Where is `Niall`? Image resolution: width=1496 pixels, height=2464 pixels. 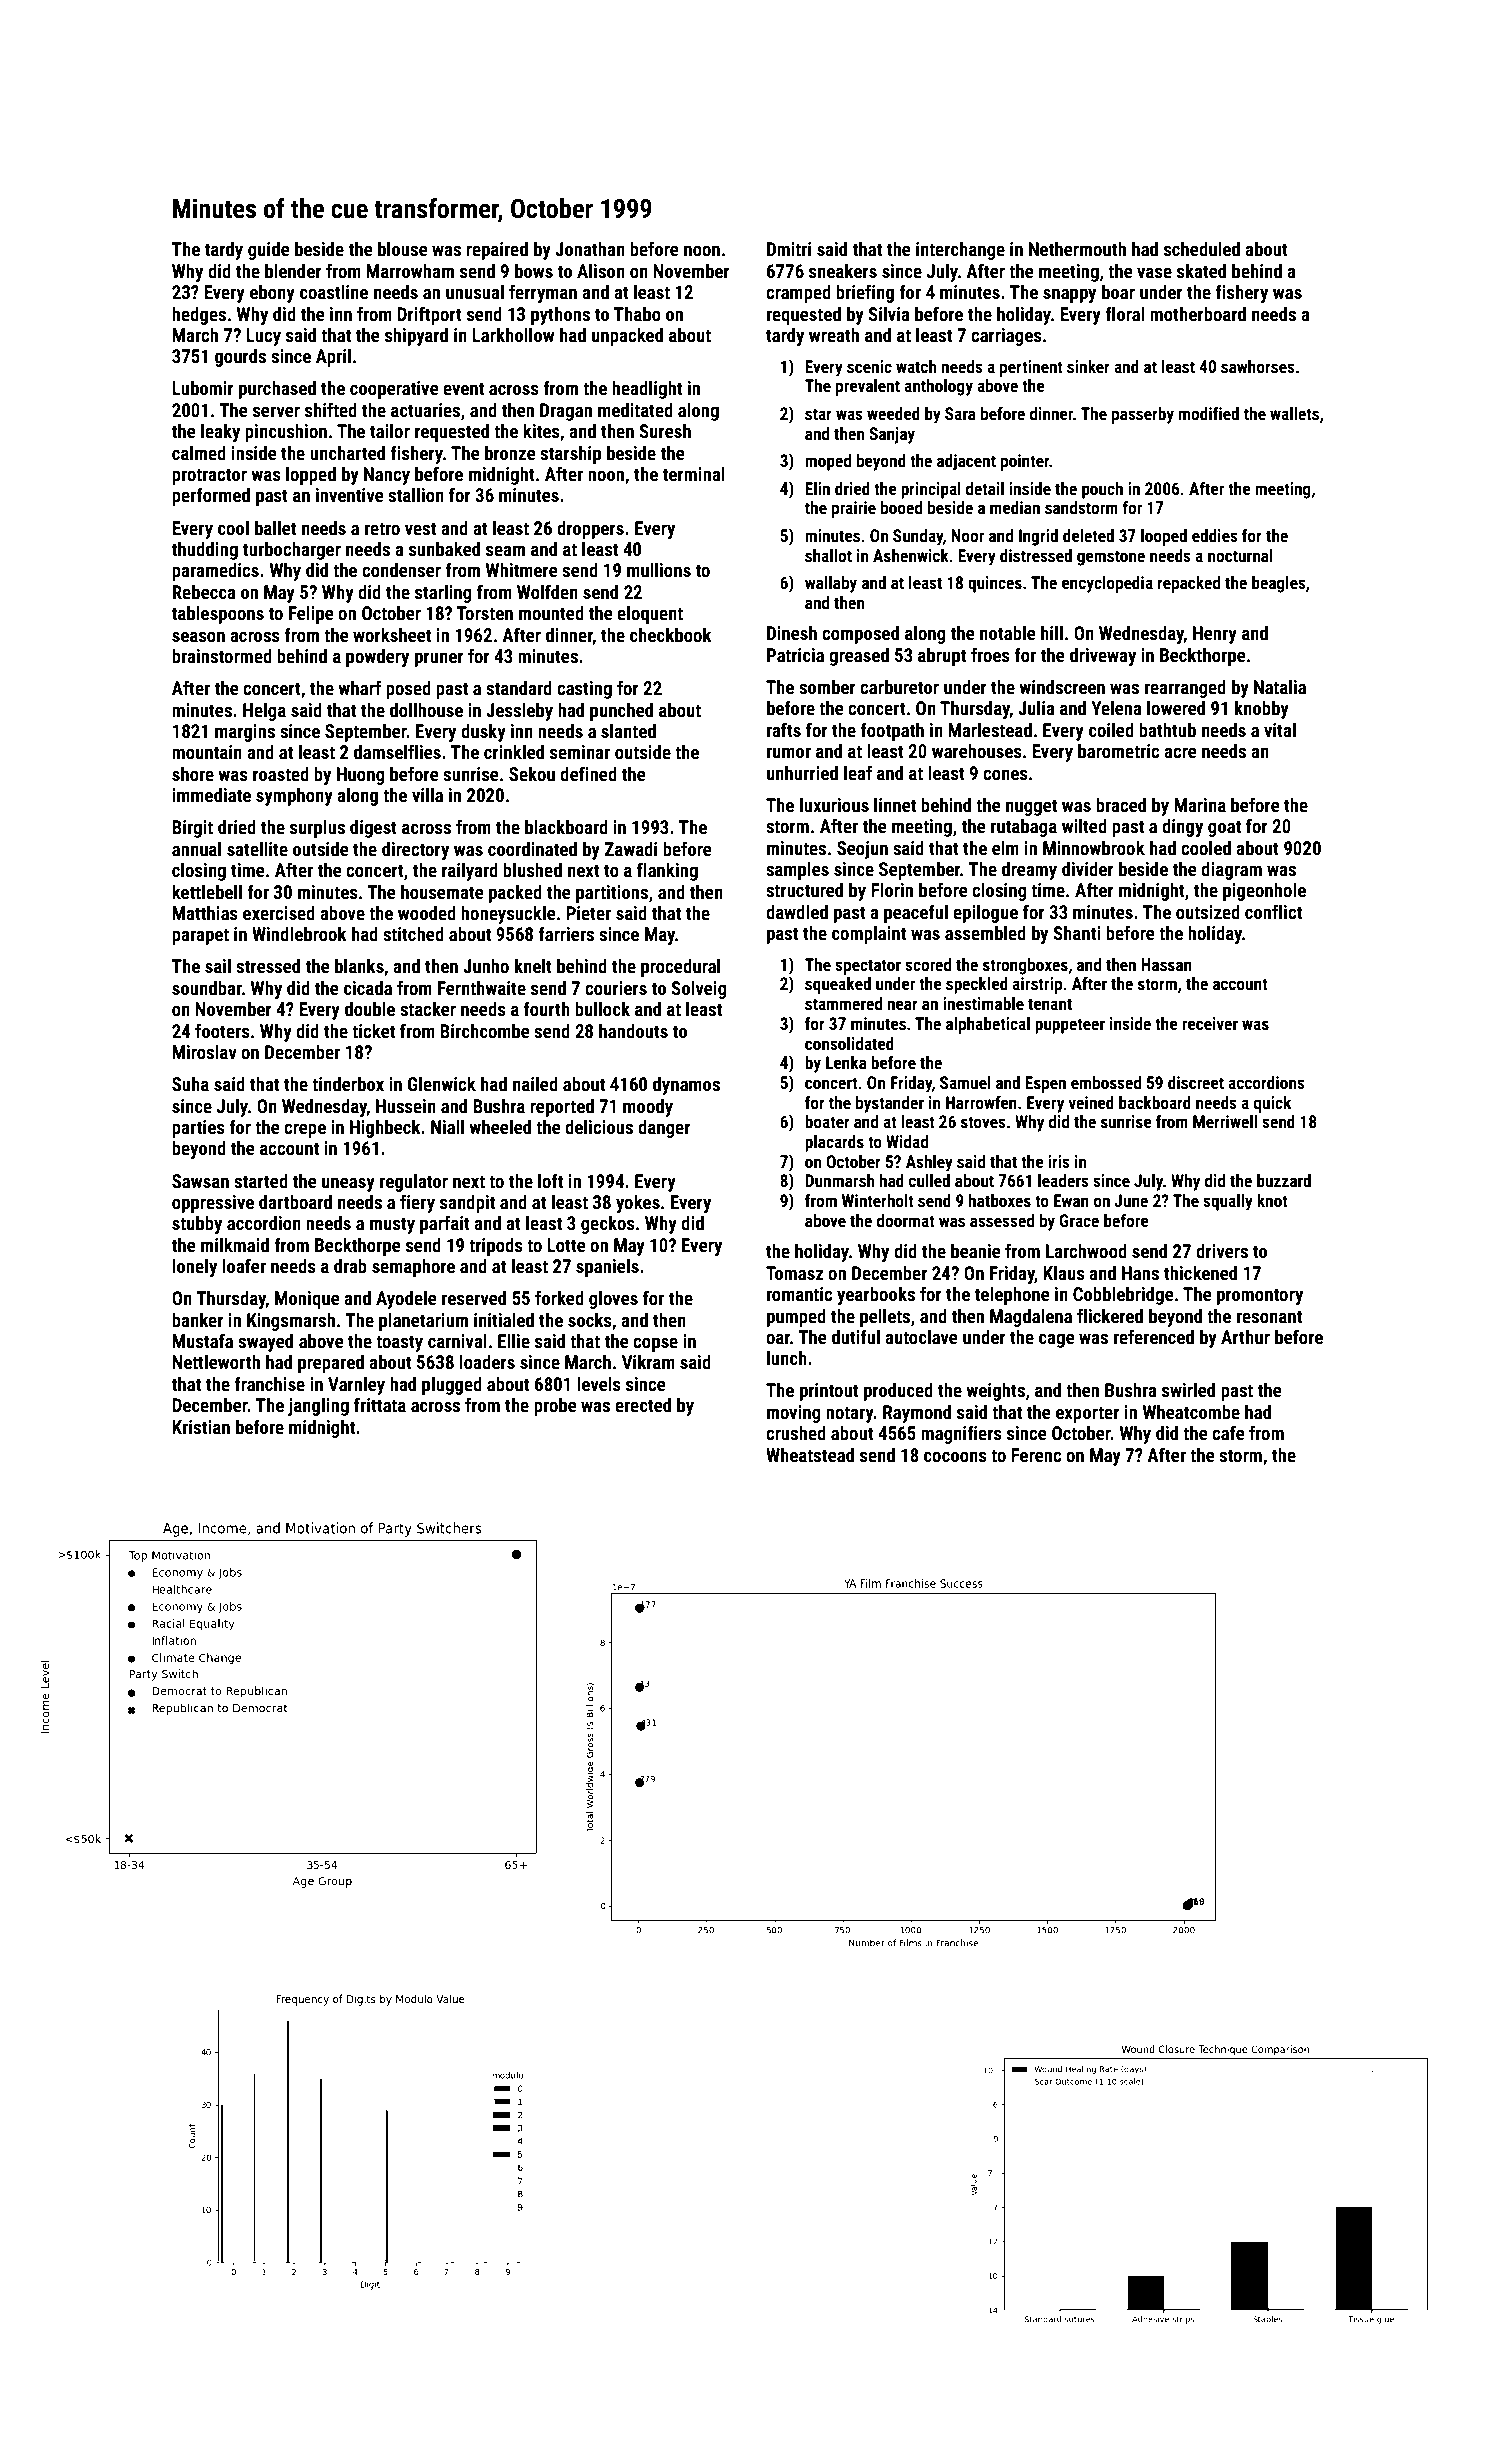 Niall is located at coordinates (447, 1127).
